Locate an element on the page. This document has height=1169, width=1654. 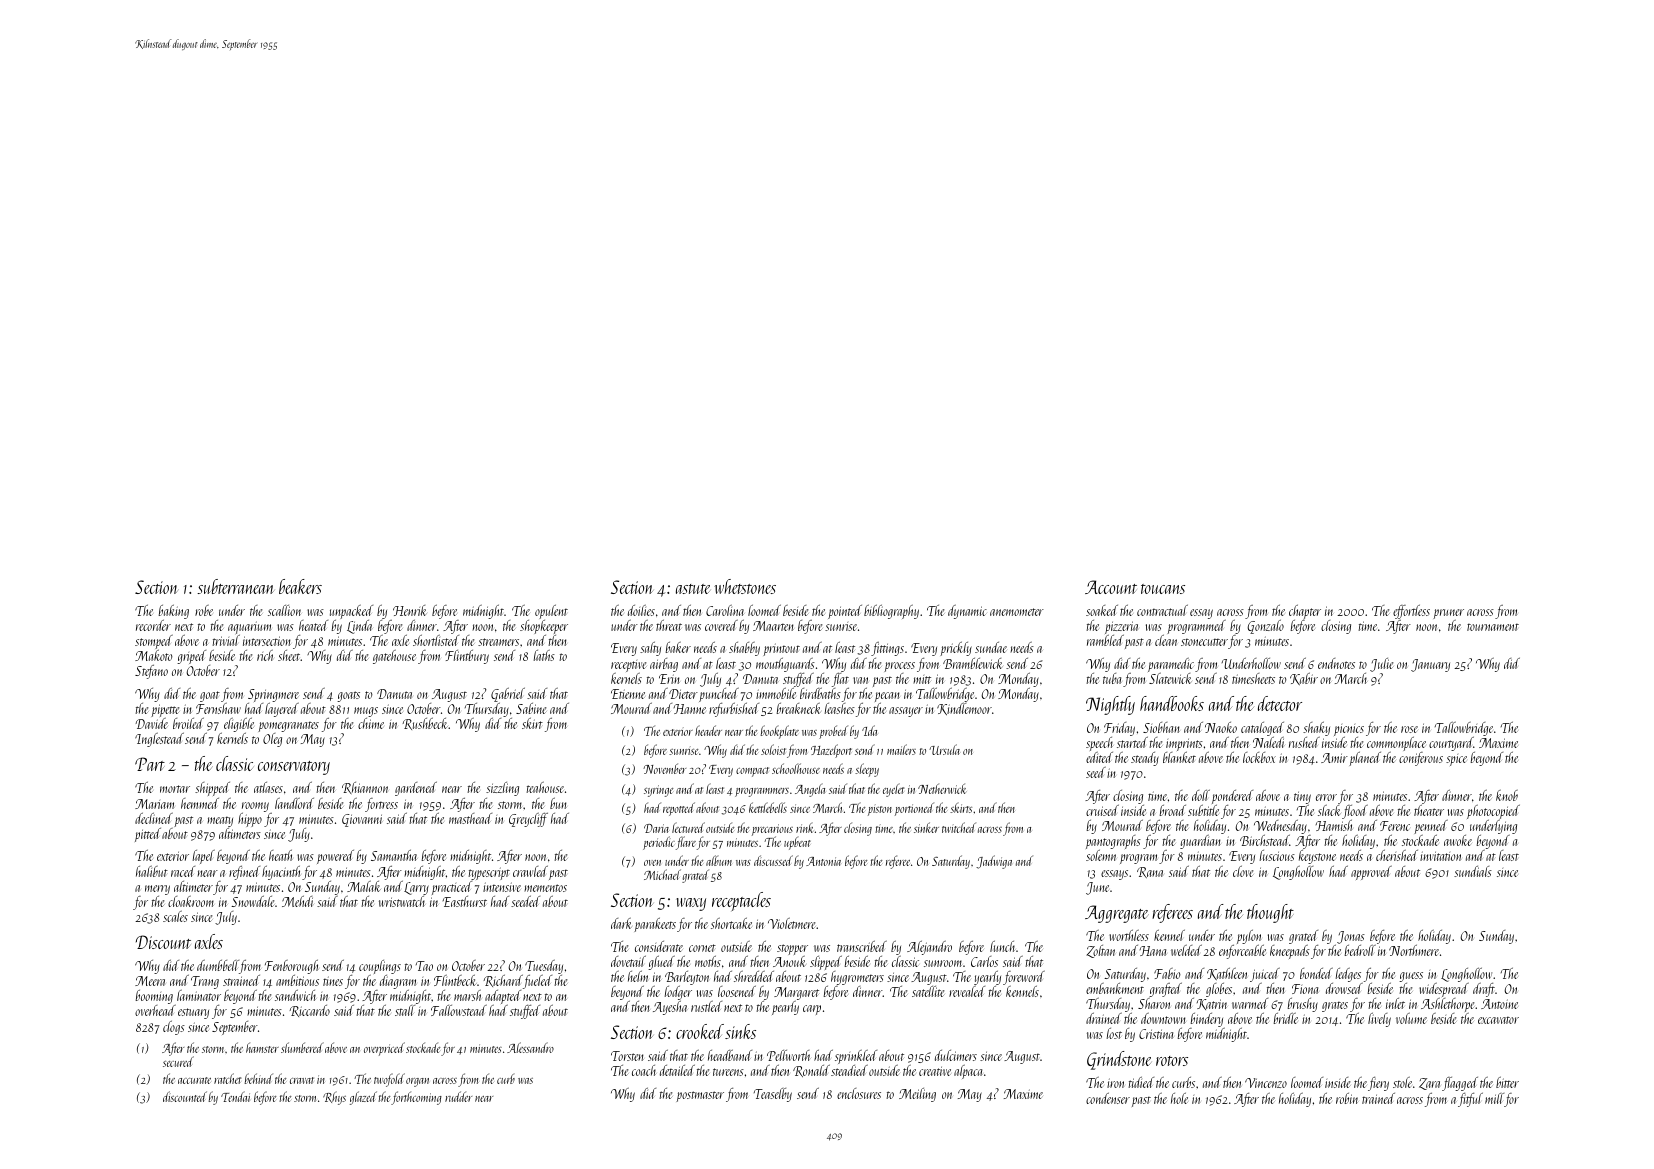
Katrin is located at coordinates (1212, 1004).
